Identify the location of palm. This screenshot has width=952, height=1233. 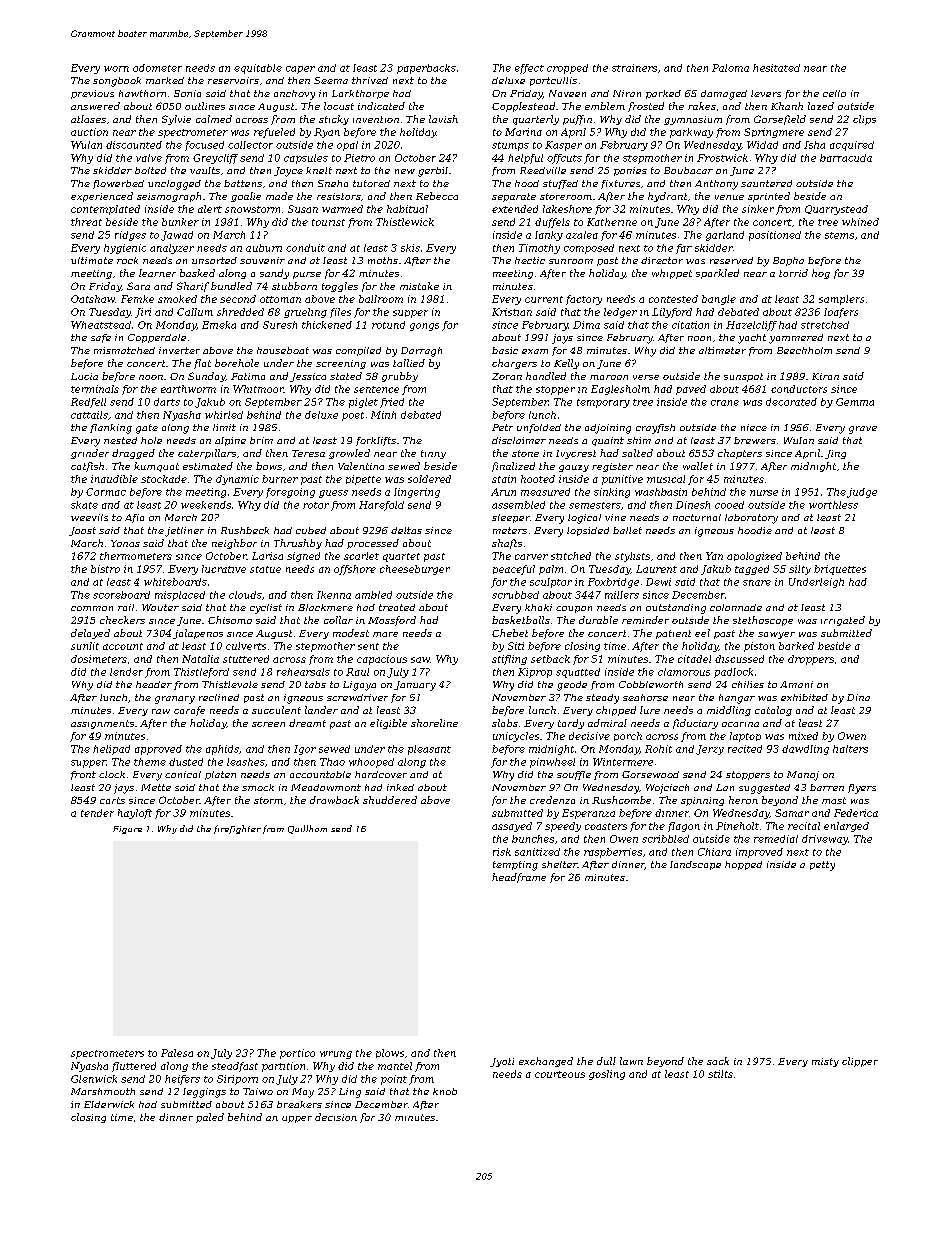
(551, 570).
